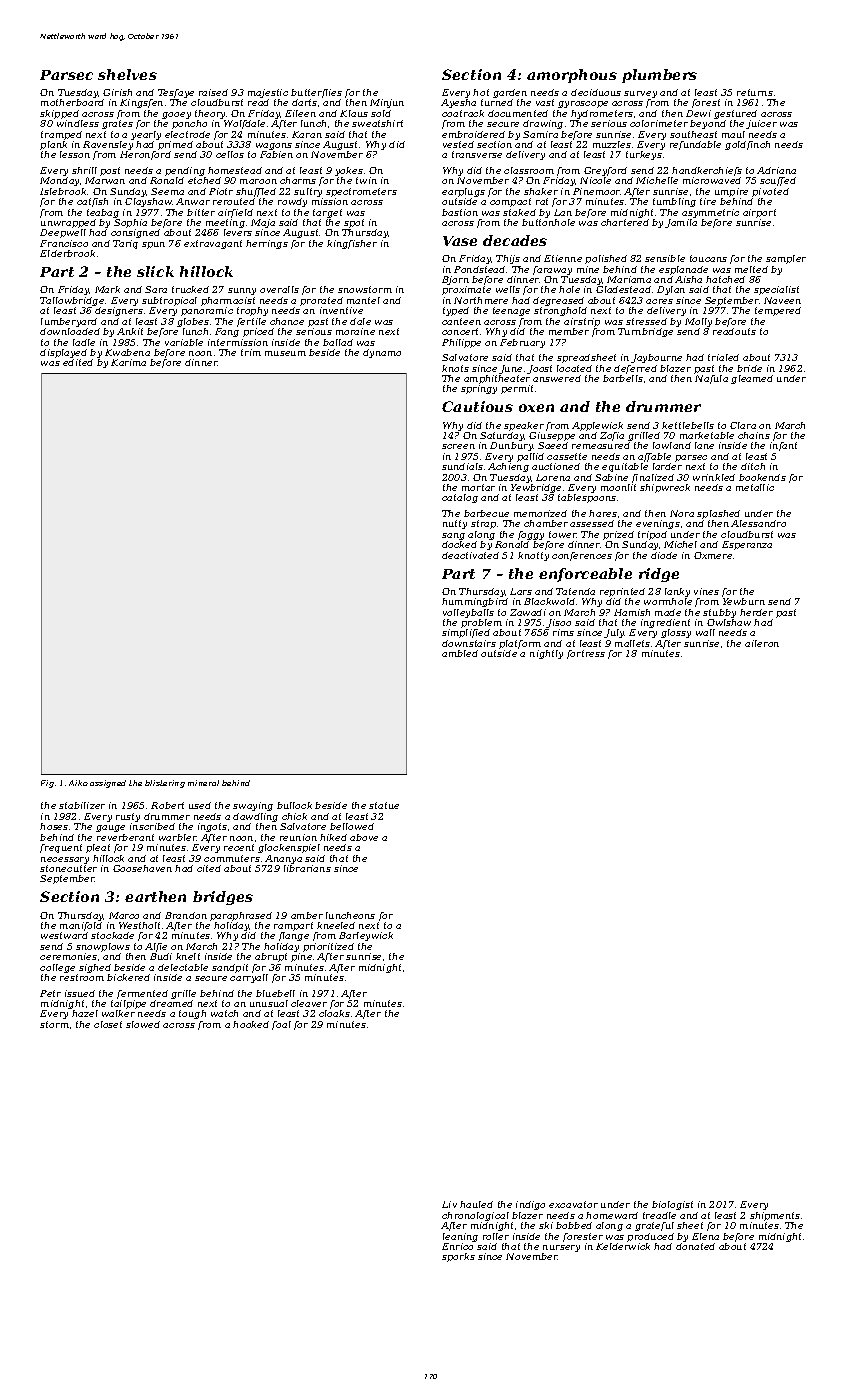  What do you see at coordinates (755, 92) in the document?
I see `returns` at bounding box center [755, 92].
